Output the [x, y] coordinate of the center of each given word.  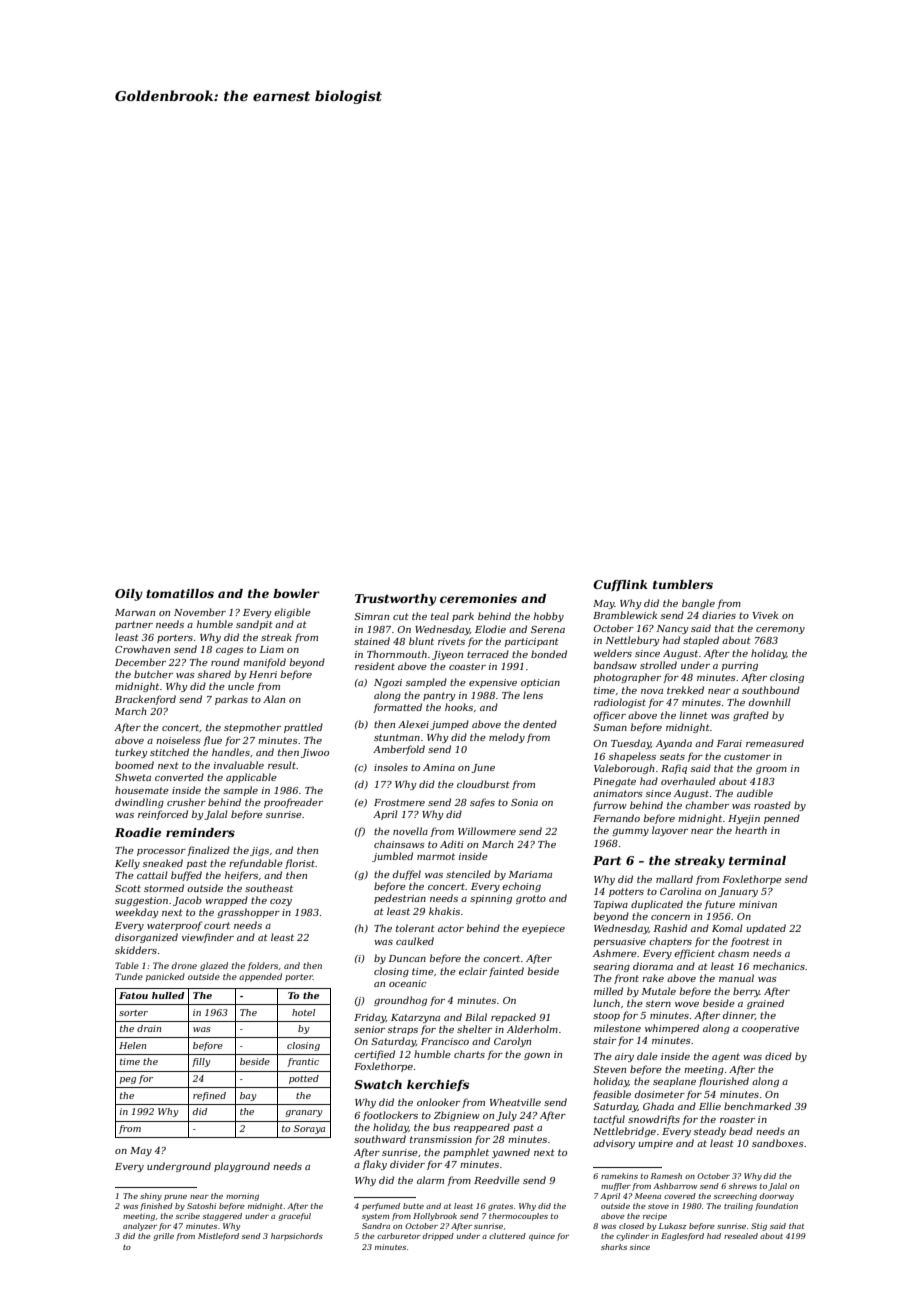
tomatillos [180, 593]
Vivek [765, 615]
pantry [439, 696]
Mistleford [218, 1237]
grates [500, 1207]
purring [740, 666]
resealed [741, 1236]
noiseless [178, 740]
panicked [165, 977]
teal [440, 616]
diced [778, 1056]
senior [369, 1029]
